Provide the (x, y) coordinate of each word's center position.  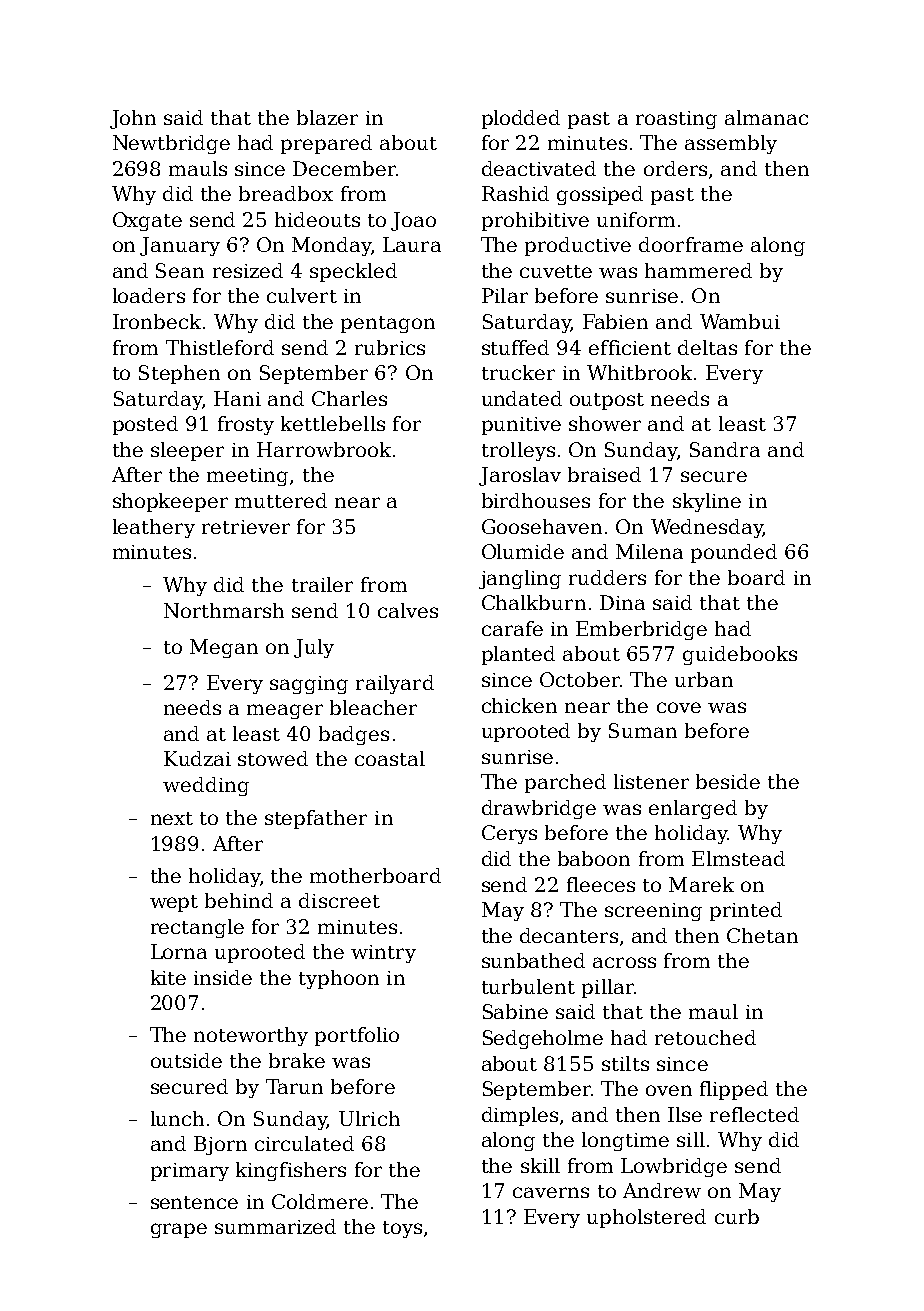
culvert (302, 295)
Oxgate (147, 221)
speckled (353, 272)
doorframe (691, 244)
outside (186, 1060)
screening (653, 912)
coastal (390, 758)
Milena (649, 551)
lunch (177, 1118)
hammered (698, 270)
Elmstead (738, 858)
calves (408, 610)
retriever (246, 527)
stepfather (316, 819)
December (344, 168)
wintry (383, 954)
